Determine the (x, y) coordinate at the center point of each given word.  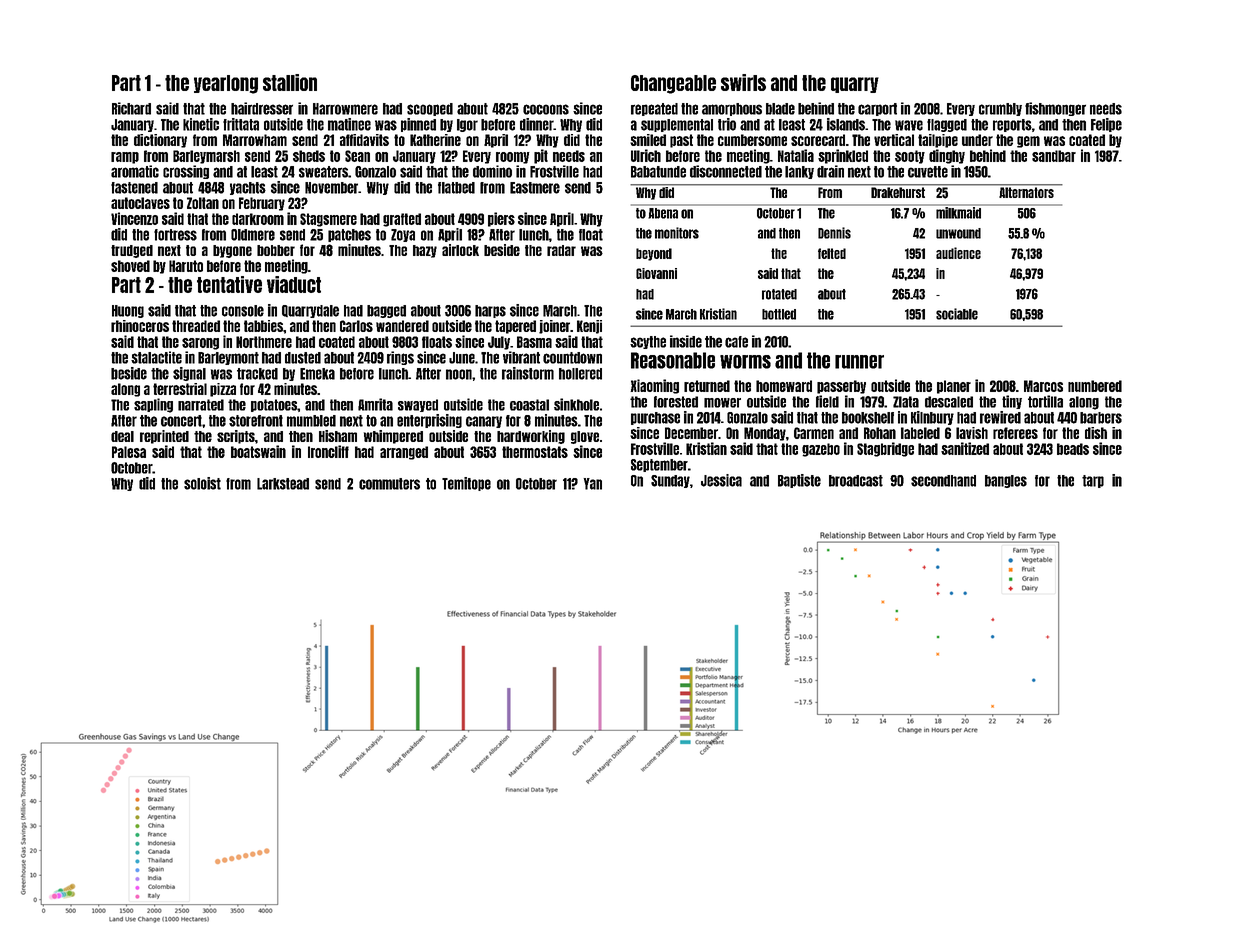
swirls (743, 82)
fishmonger (1055, 109)
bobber (276, 250)
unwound (958, 233)
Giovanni (656, 273)
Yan (593, 484)
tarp (1093, 481)
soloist (202, 483)
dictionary (160, 141)
